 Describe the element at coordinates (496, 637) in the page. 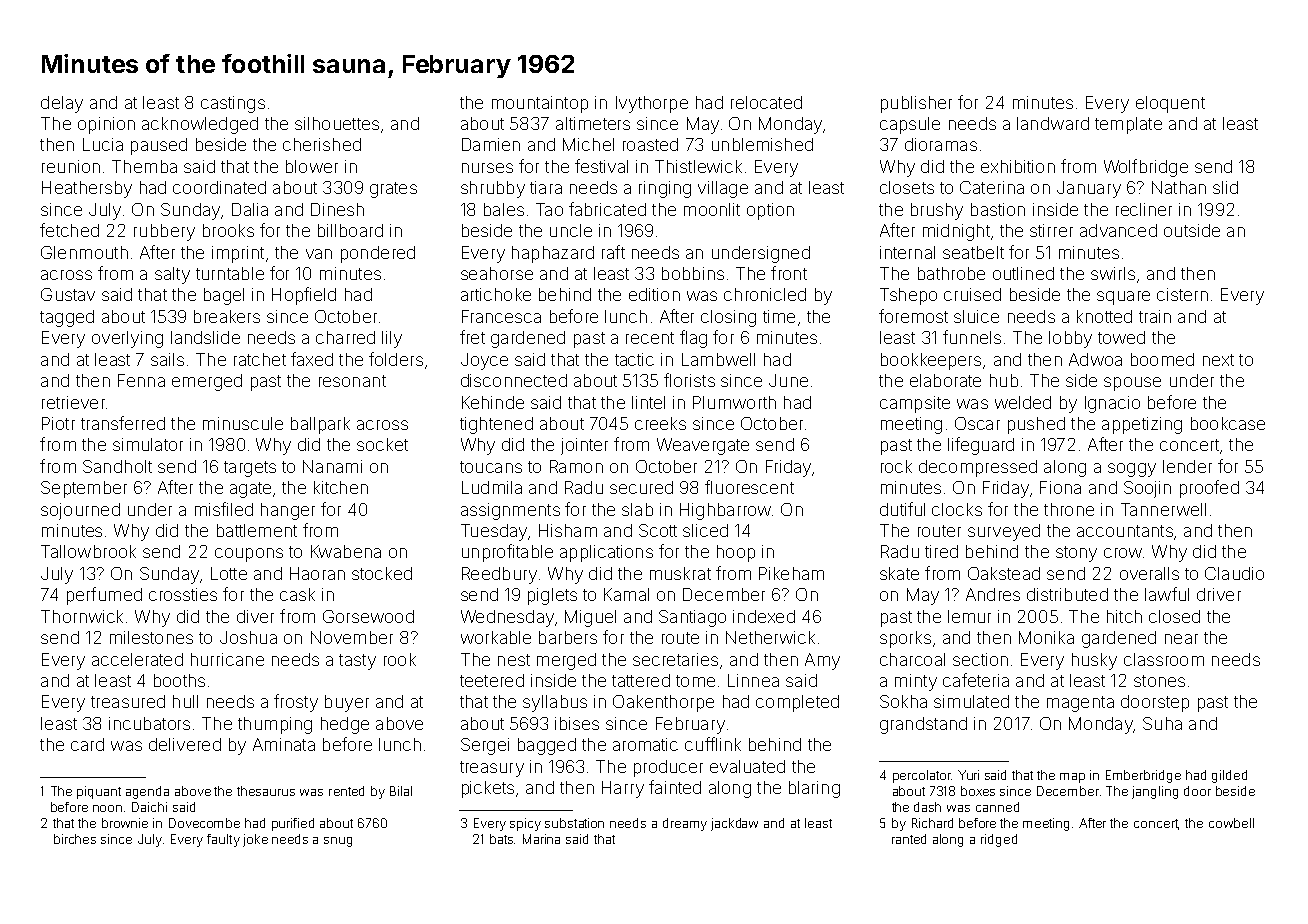

I see `workable` at that location.
